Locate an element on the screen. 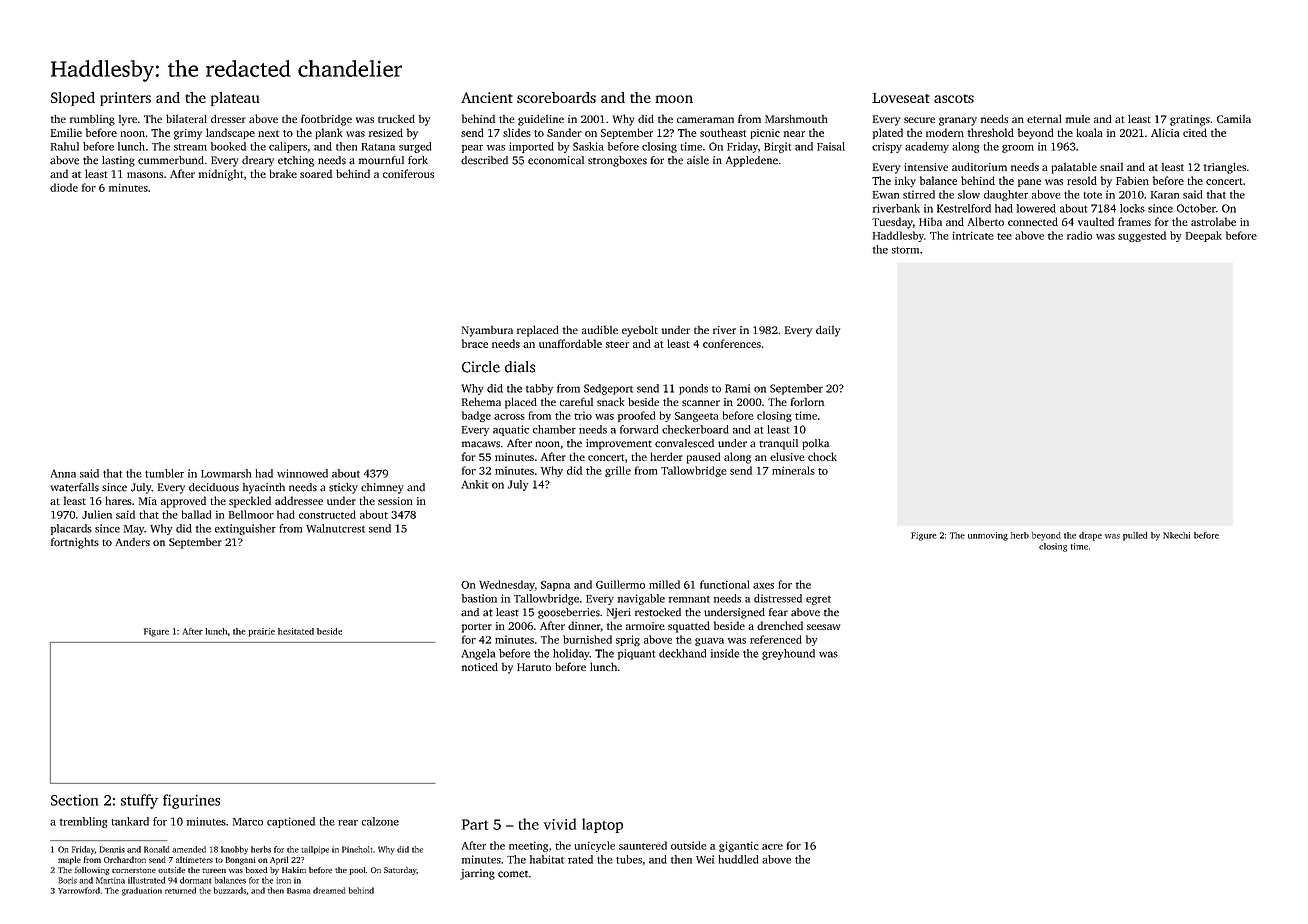 The width and height of the screenshot is (1308, 924). figurines is located at coordinates (191, 801).
